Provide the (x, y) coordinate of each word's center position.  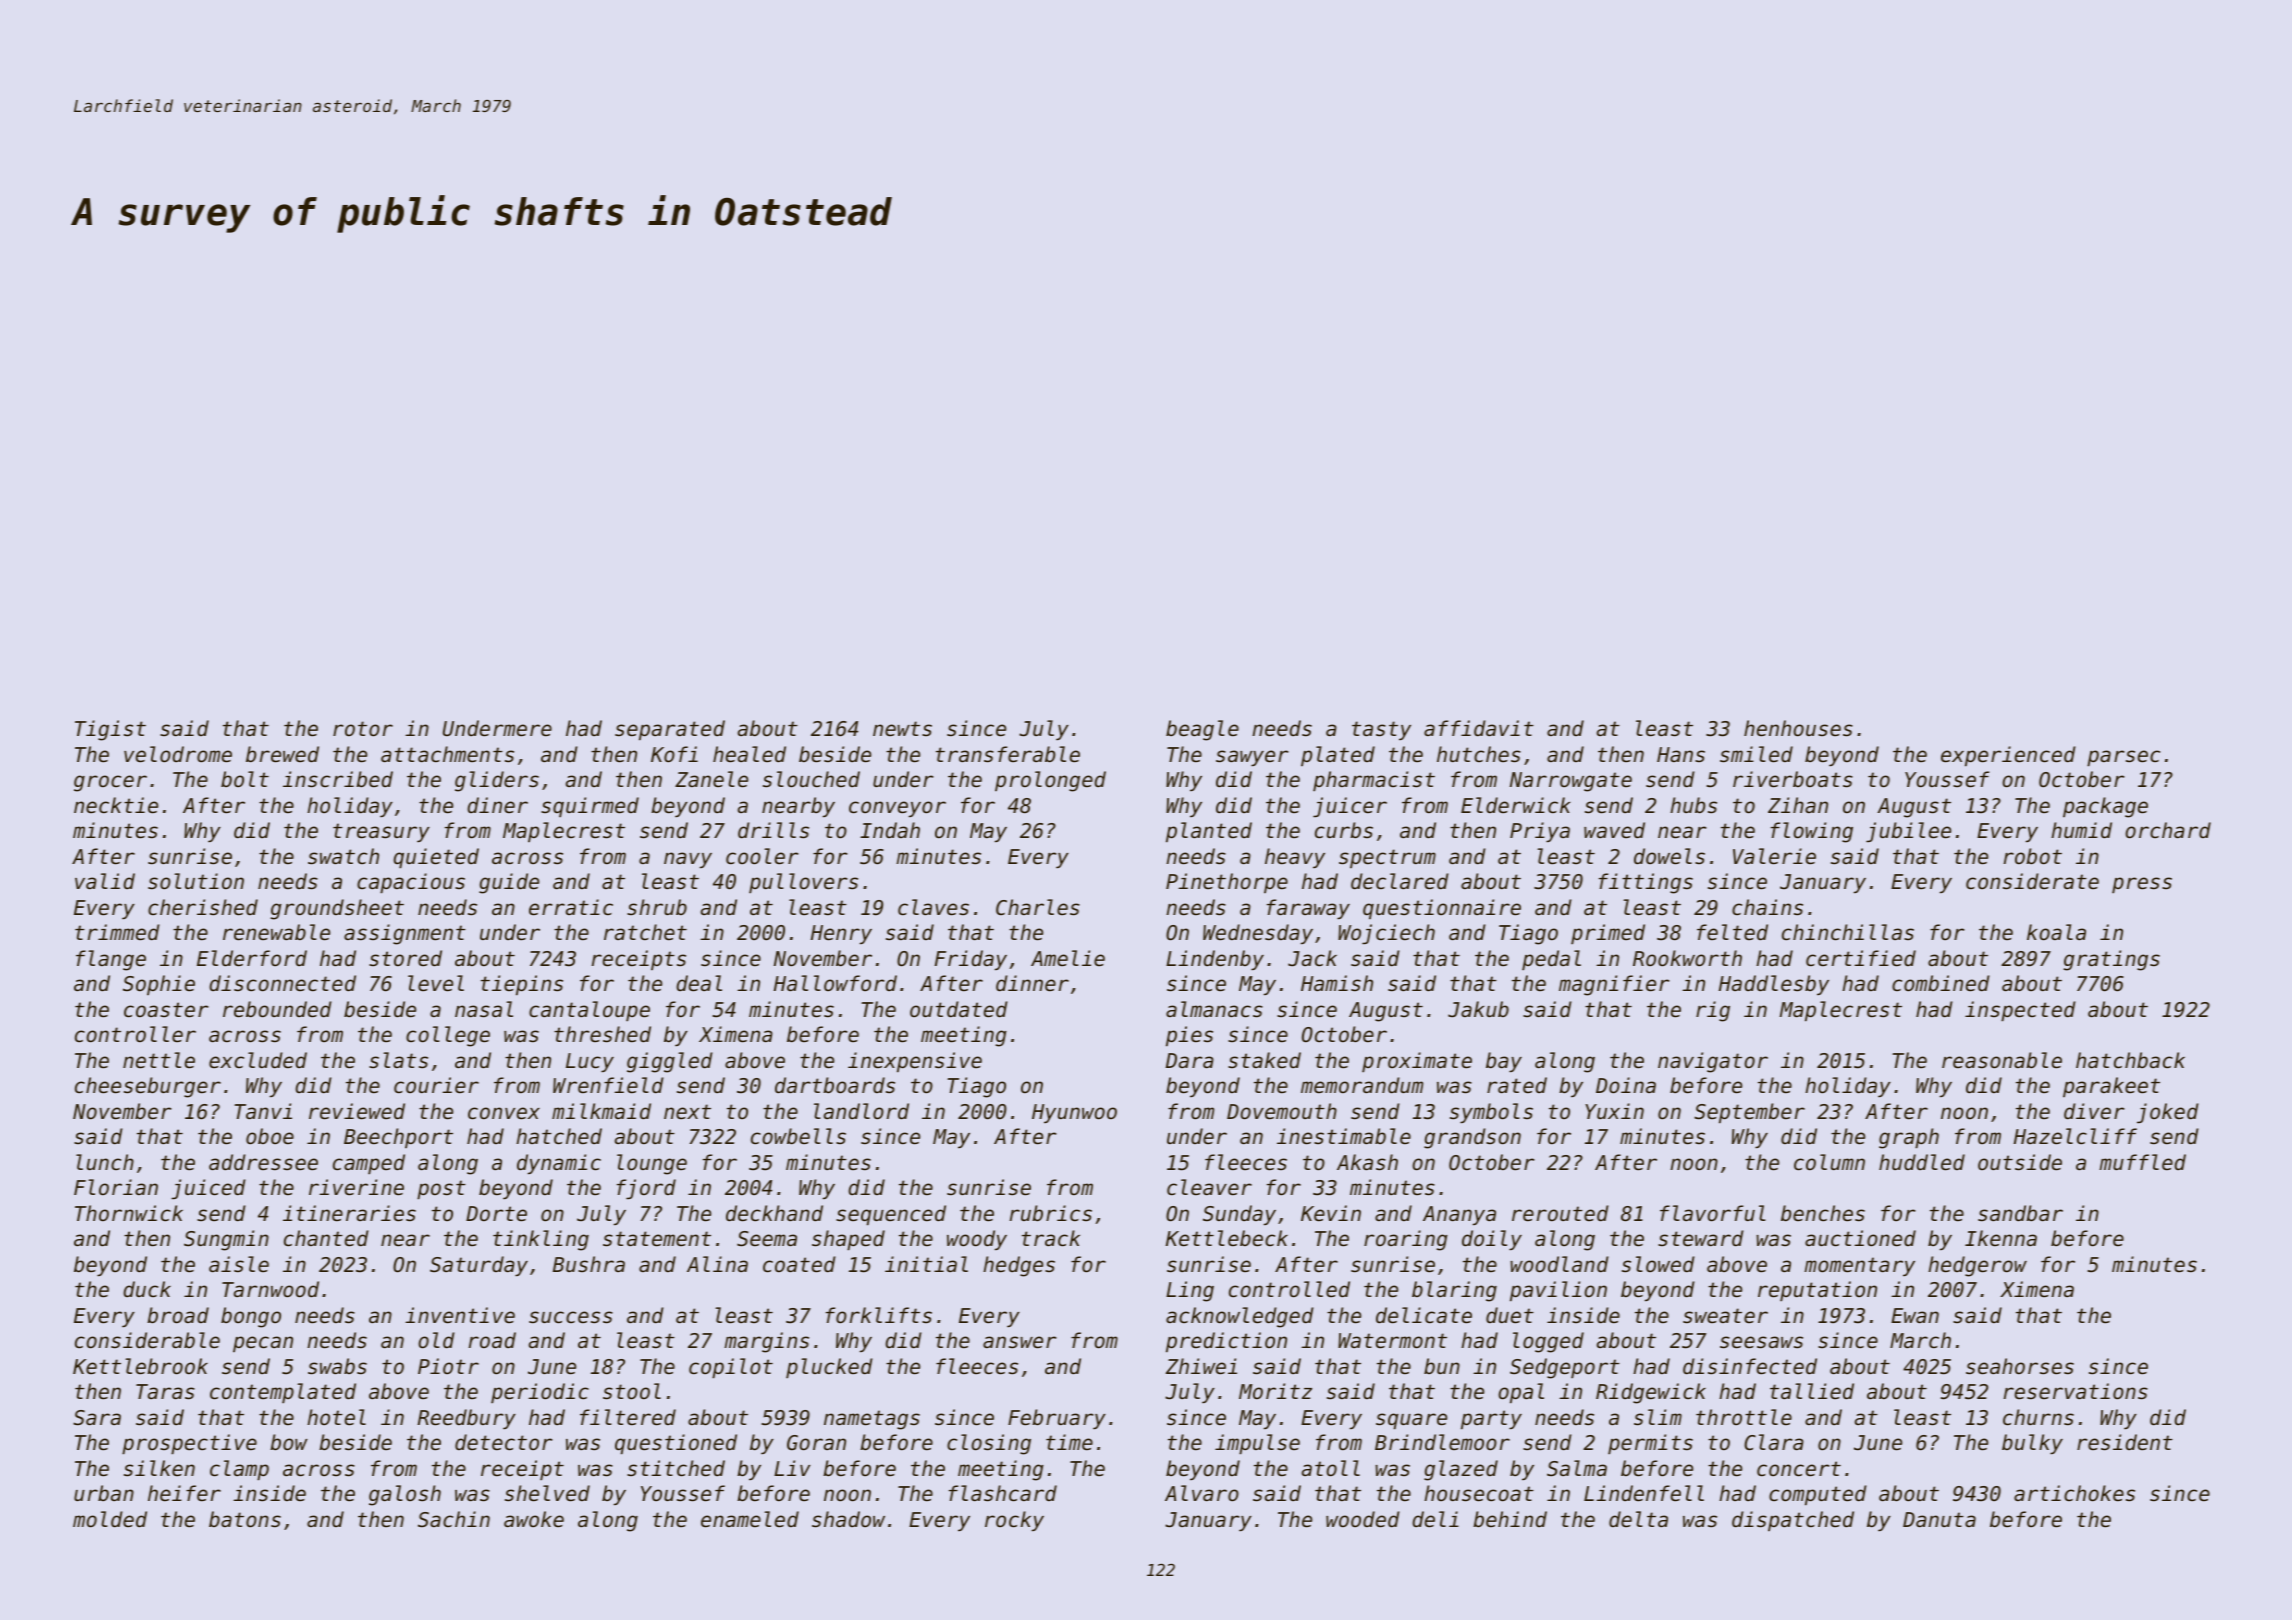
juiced (208, 1189)
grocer (110, 783)
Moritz (1275, 1391)
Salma (1577, 1468)
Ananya (1459, 1215)
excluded (258, 1060)
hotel (336, 1417)
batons (245, 1519)
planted (1209, 832)
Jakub (1478, 1009)
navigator (1713, 1062)
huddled (1922, 1162)
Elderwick (1516, 805)
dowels (1669, 856)
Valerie (1774, 856)
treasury (381, 832)
